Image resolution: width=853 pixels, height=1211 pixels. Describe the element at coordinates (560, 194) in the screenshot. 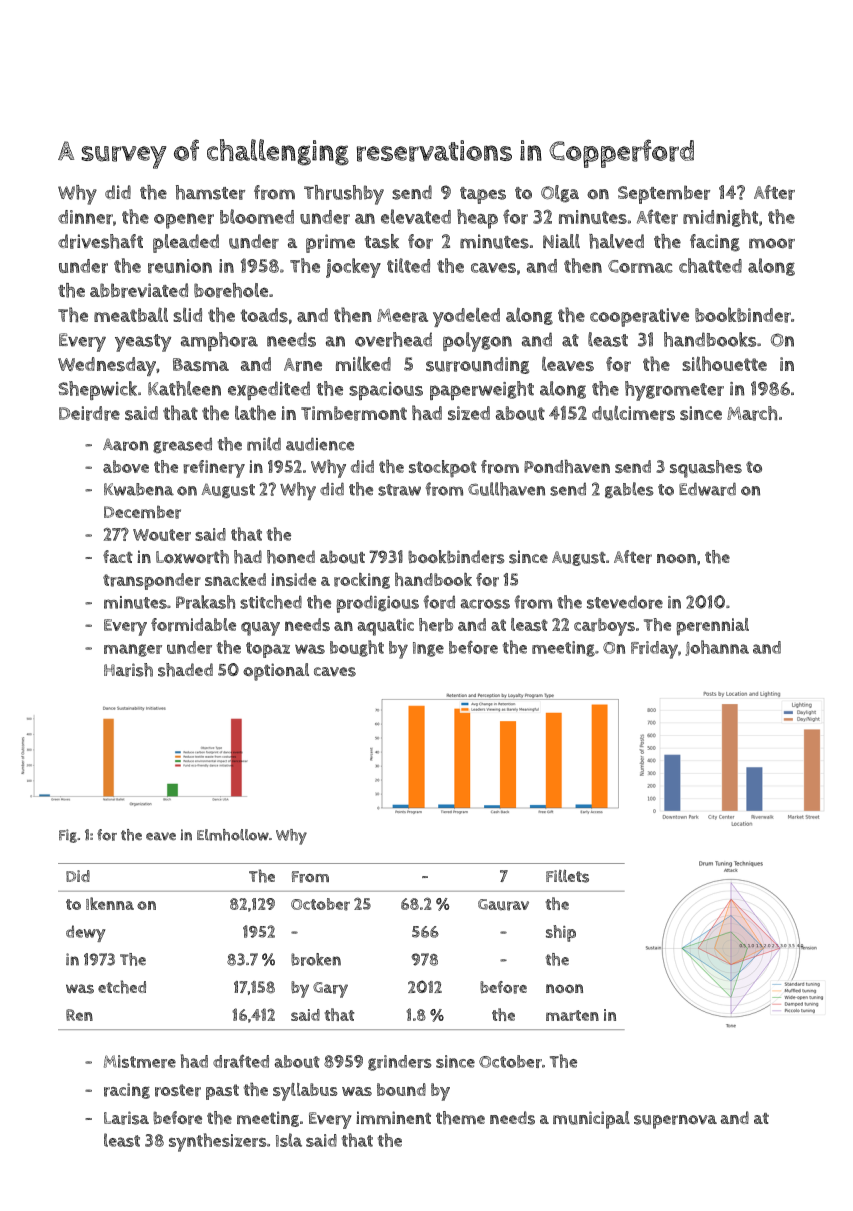

I see `Olga` at that location.
